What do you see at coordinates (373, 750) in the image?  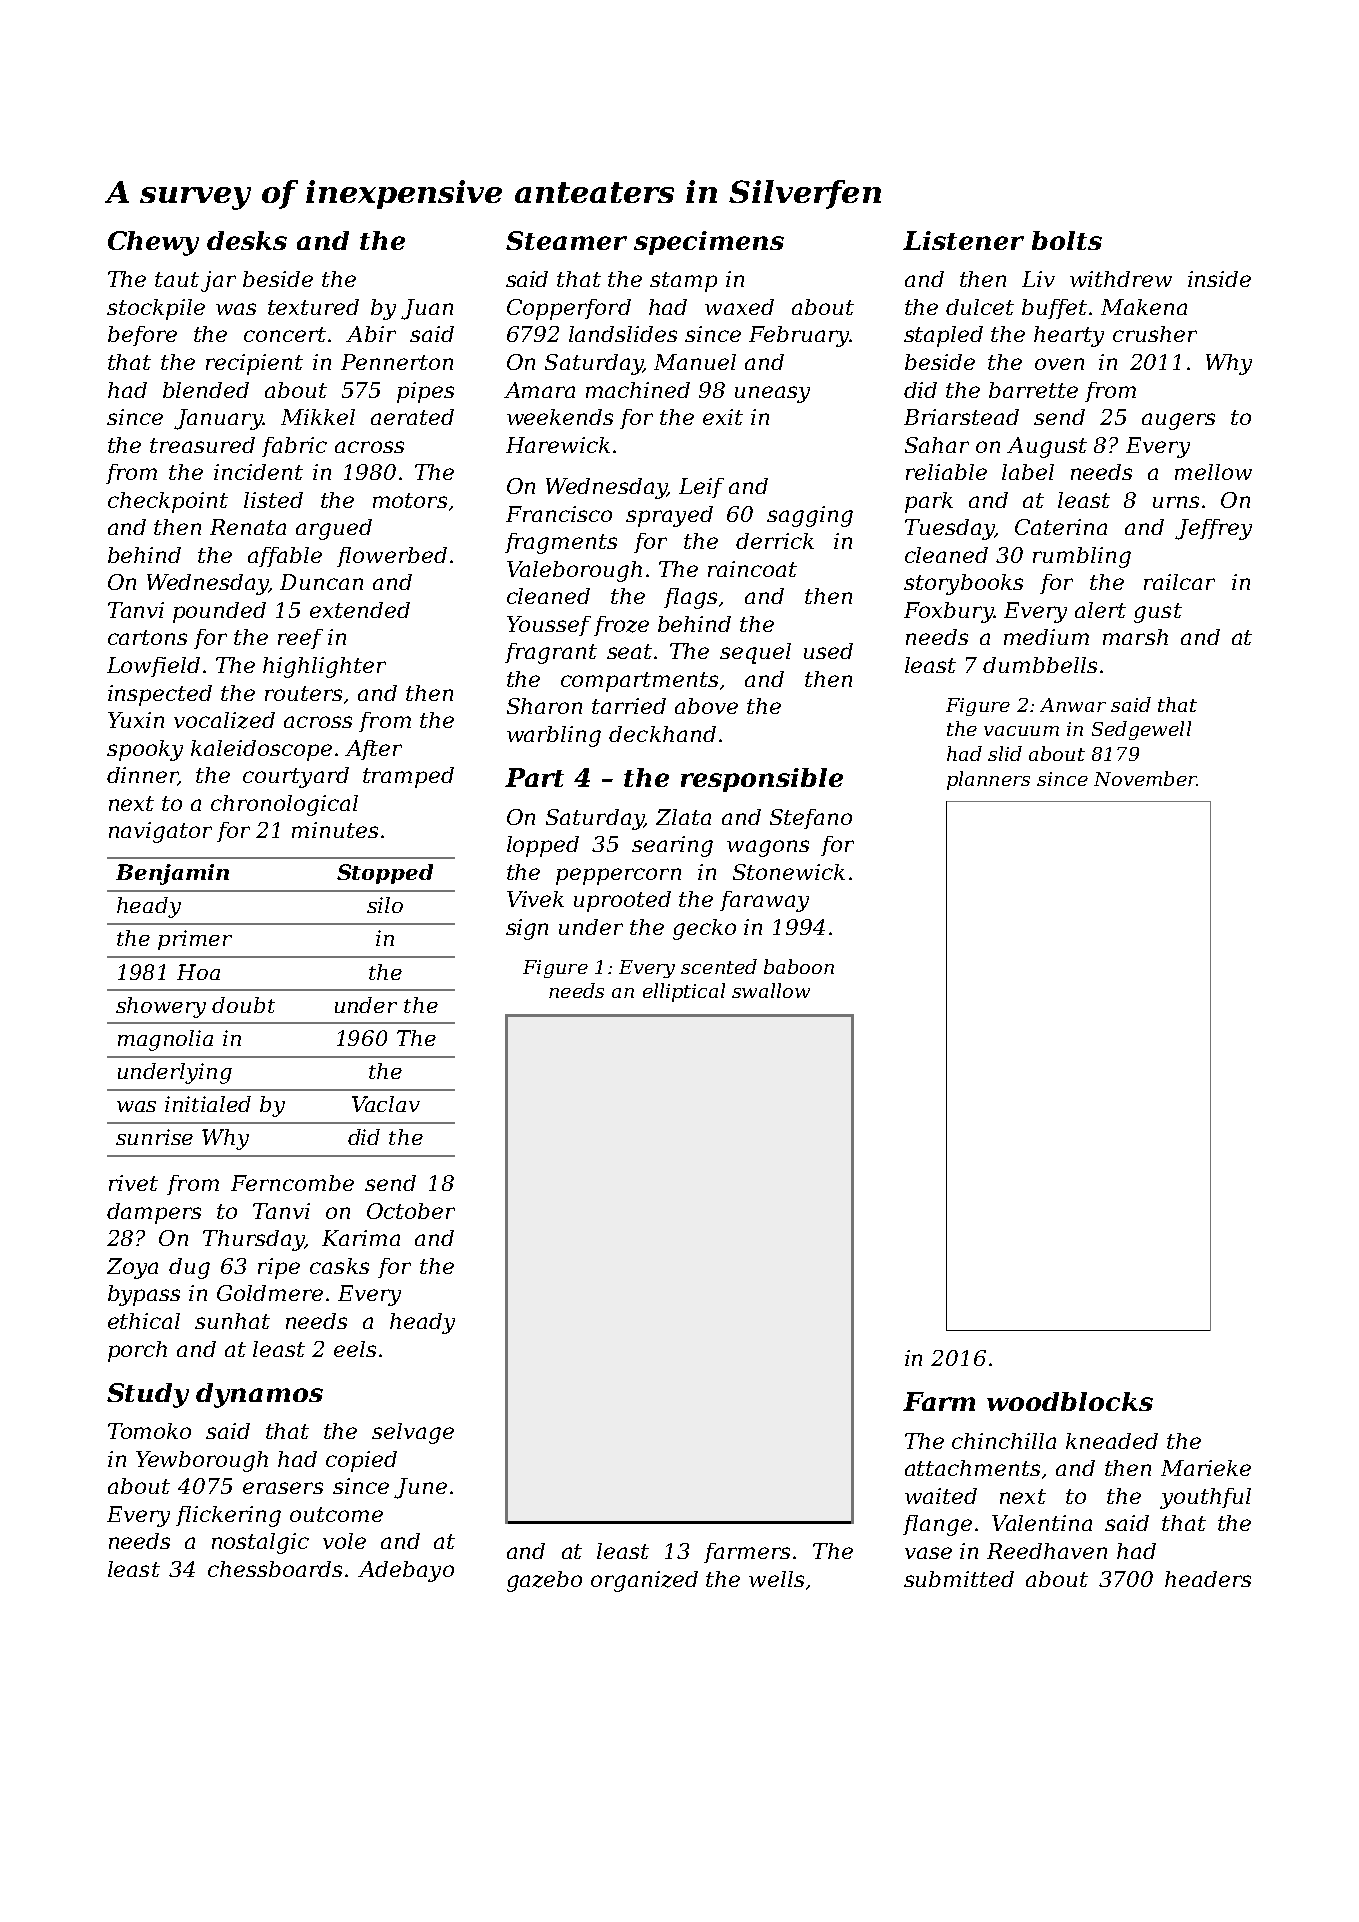 I see `After` at bounding box center [373, 750].
